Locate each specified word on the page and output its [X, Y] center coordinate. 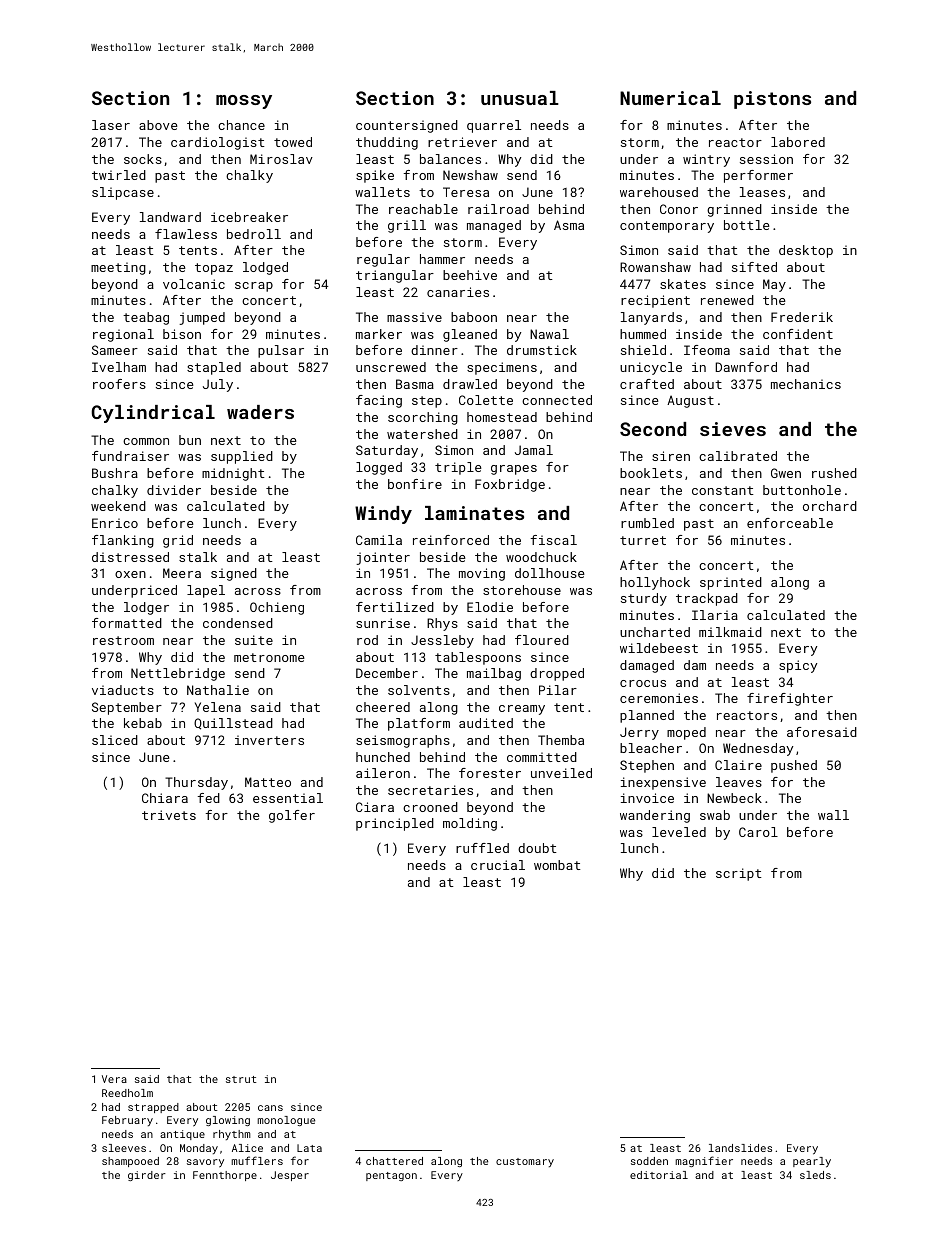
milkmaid [730, 632]
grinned [734, 210]
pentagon [391, 1176]
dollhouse [550, 573]
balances [450, 159]
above [158, 125]
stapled [214, 368]
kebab [143, 723]
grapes [514, 470]
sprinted [731, 583]
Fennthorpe [225, 1176]
